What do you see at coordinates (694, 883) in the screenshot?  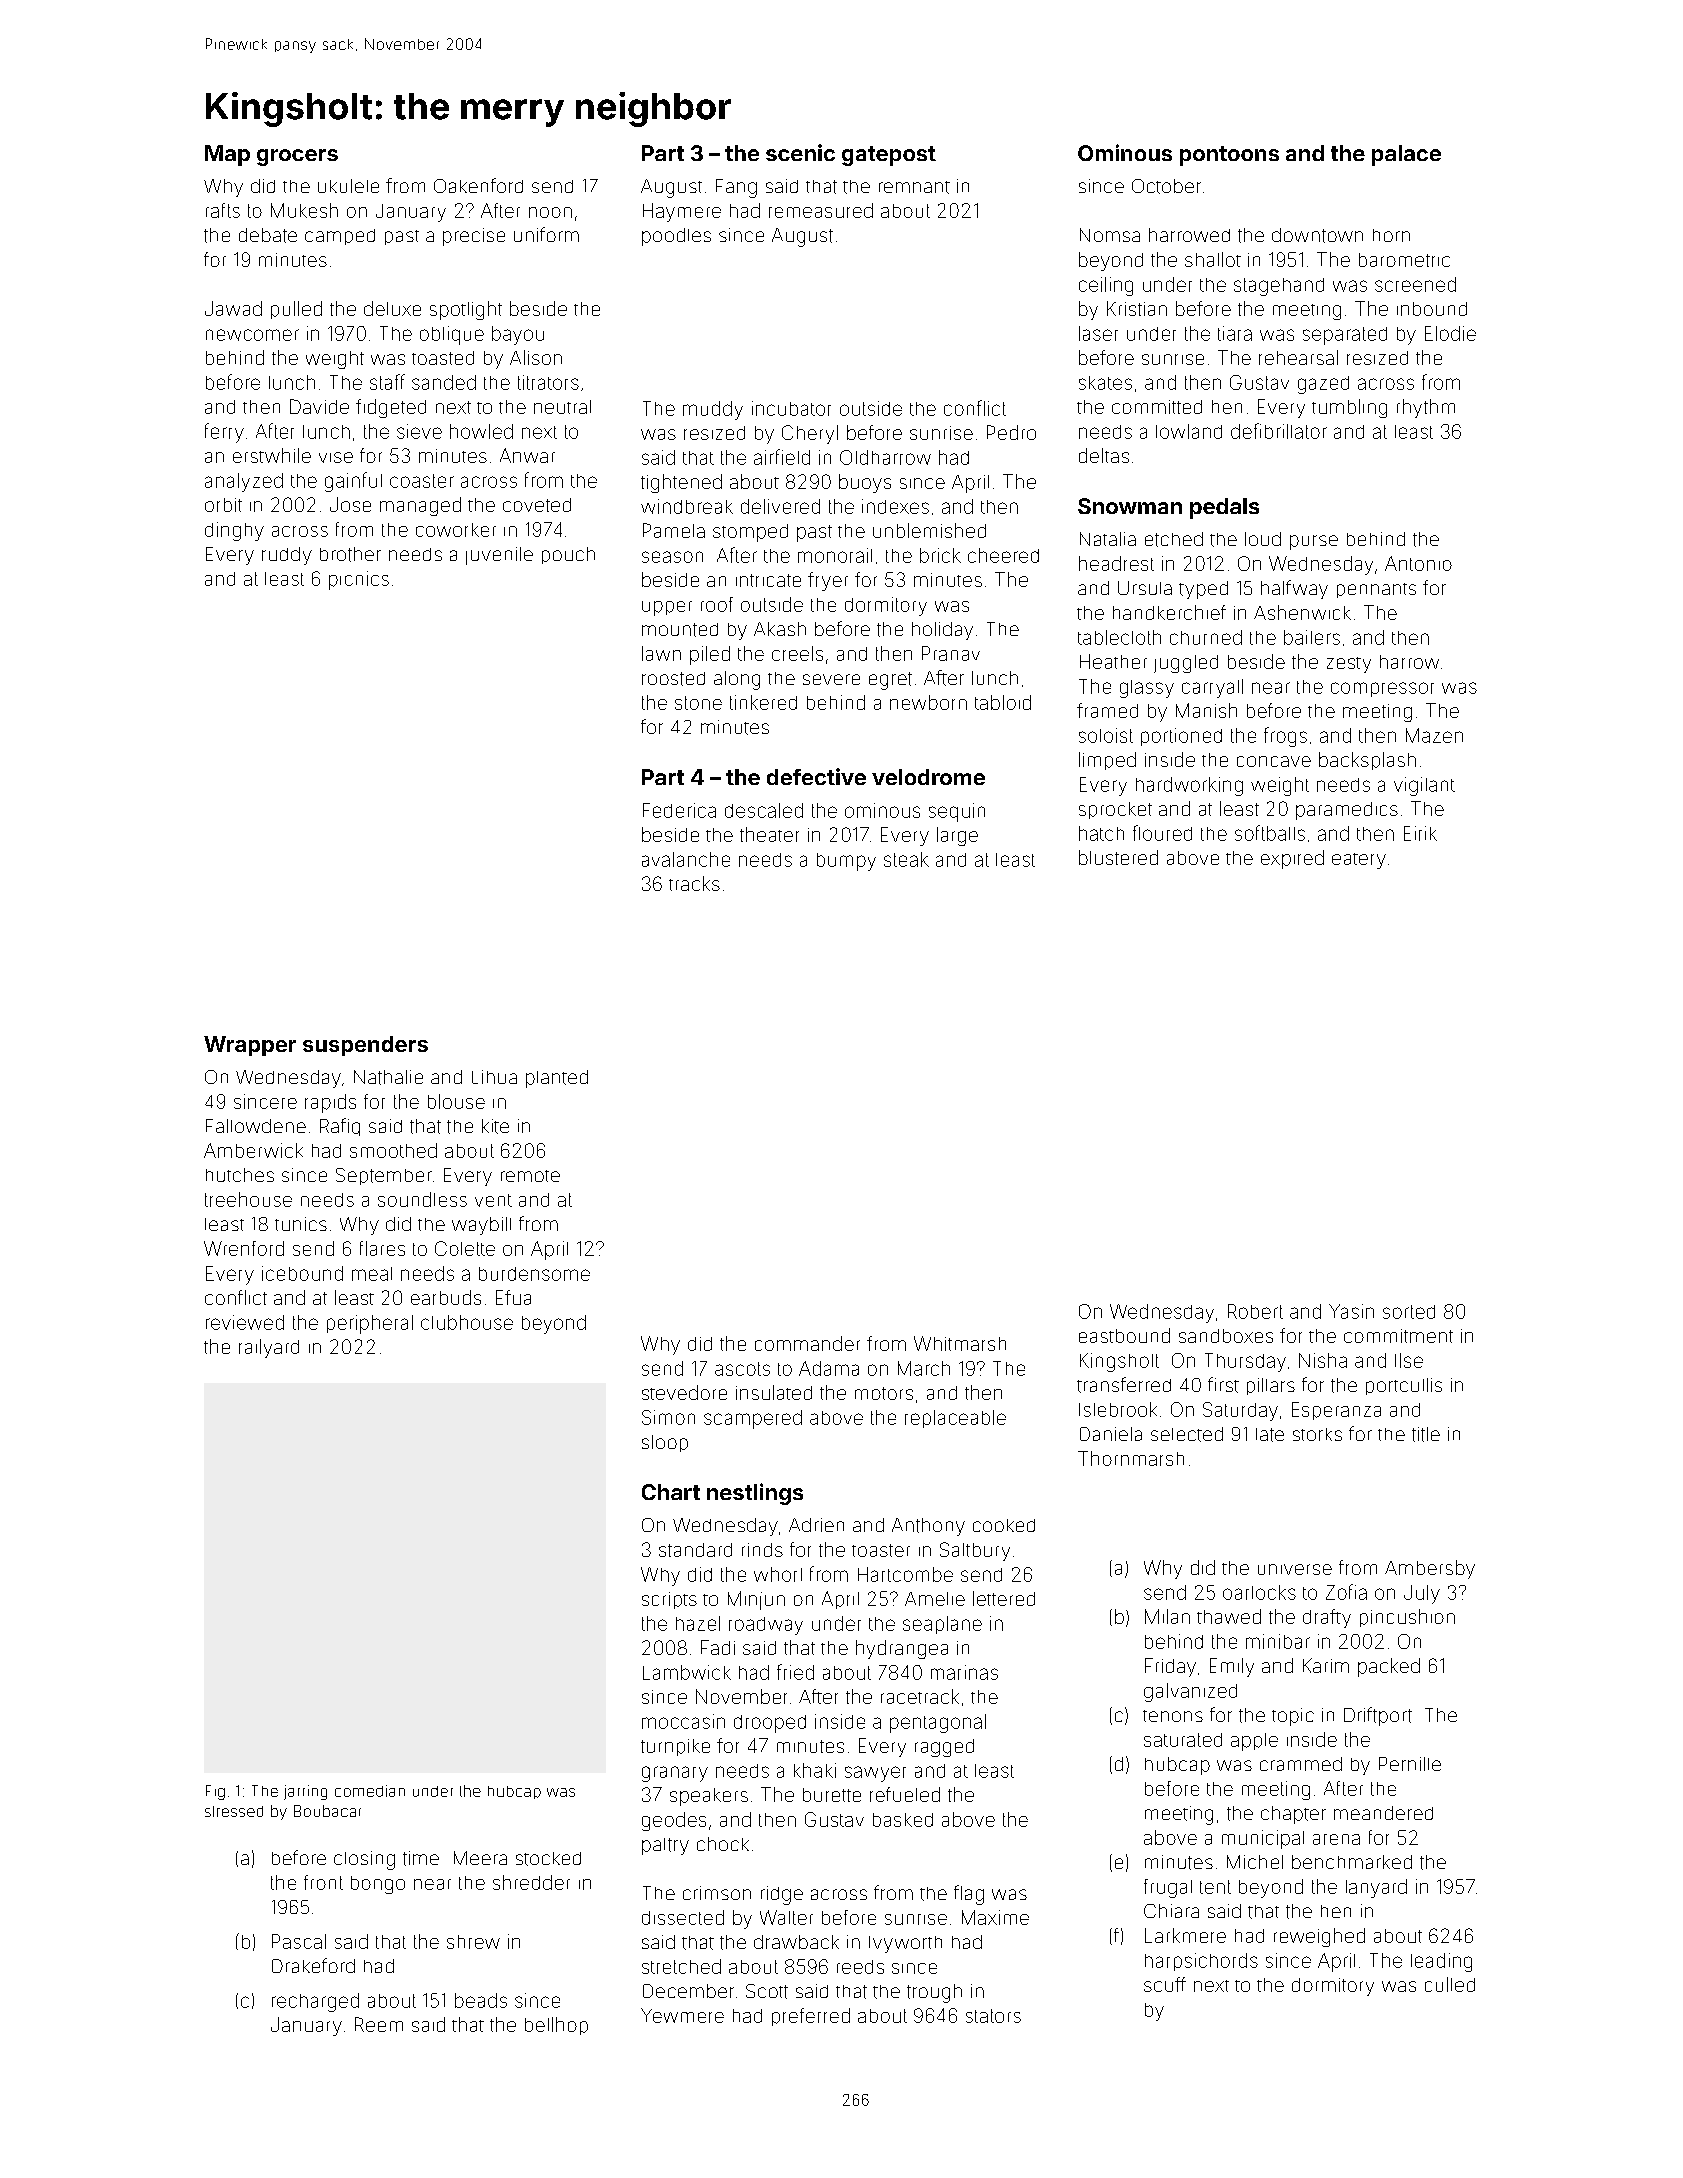 I see `tracks` at bounding box center [694, 883].
